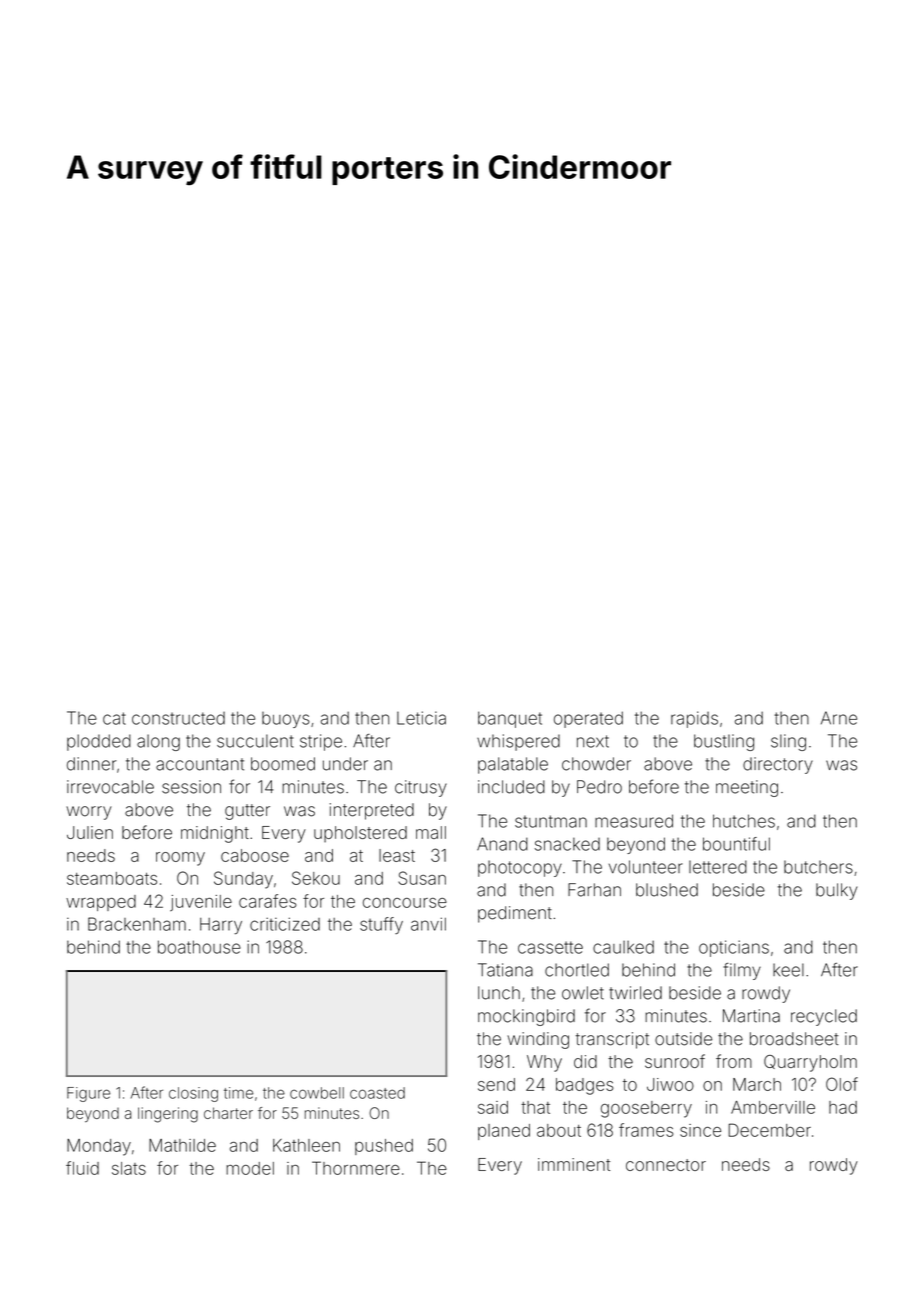 This screenshot has height=1314, width=924. What do you see at coordinates (317, 1093) in the screenshot?
I see `cowbell` at bounding box center [317, 1093].
